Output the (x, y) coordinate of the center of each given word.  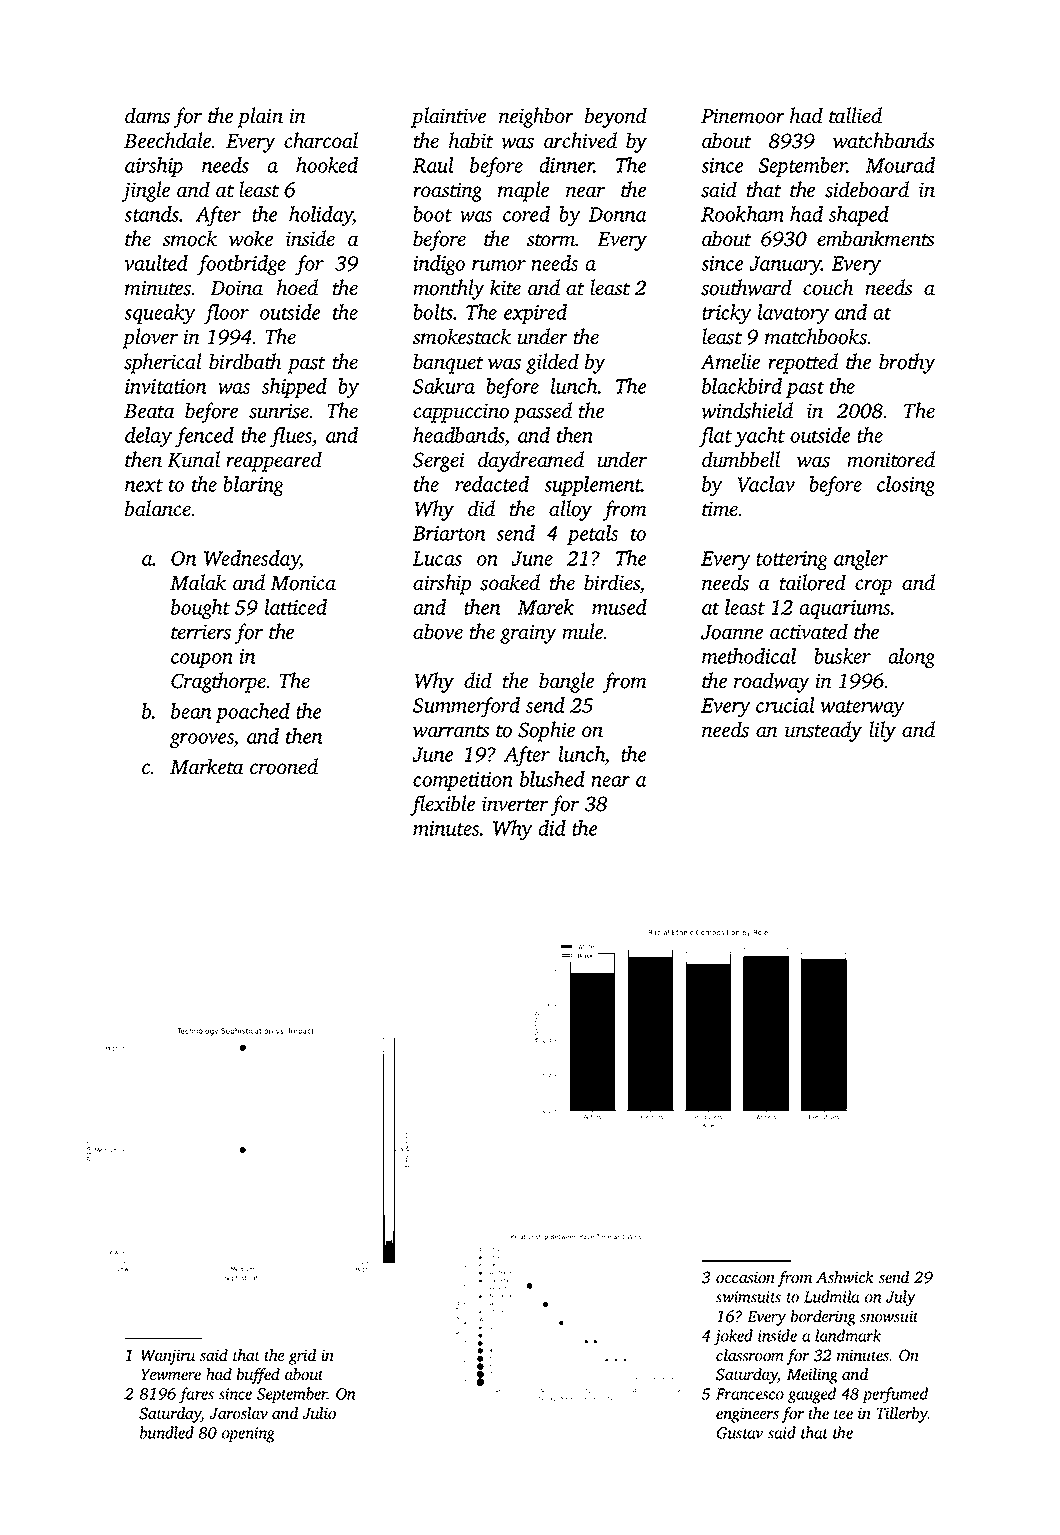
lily (882, 731)
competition (463, 781)
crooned (284, 766)
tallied (855, 115)
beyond (616, 117)
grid (302, 1357)
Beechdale (167, 140)
